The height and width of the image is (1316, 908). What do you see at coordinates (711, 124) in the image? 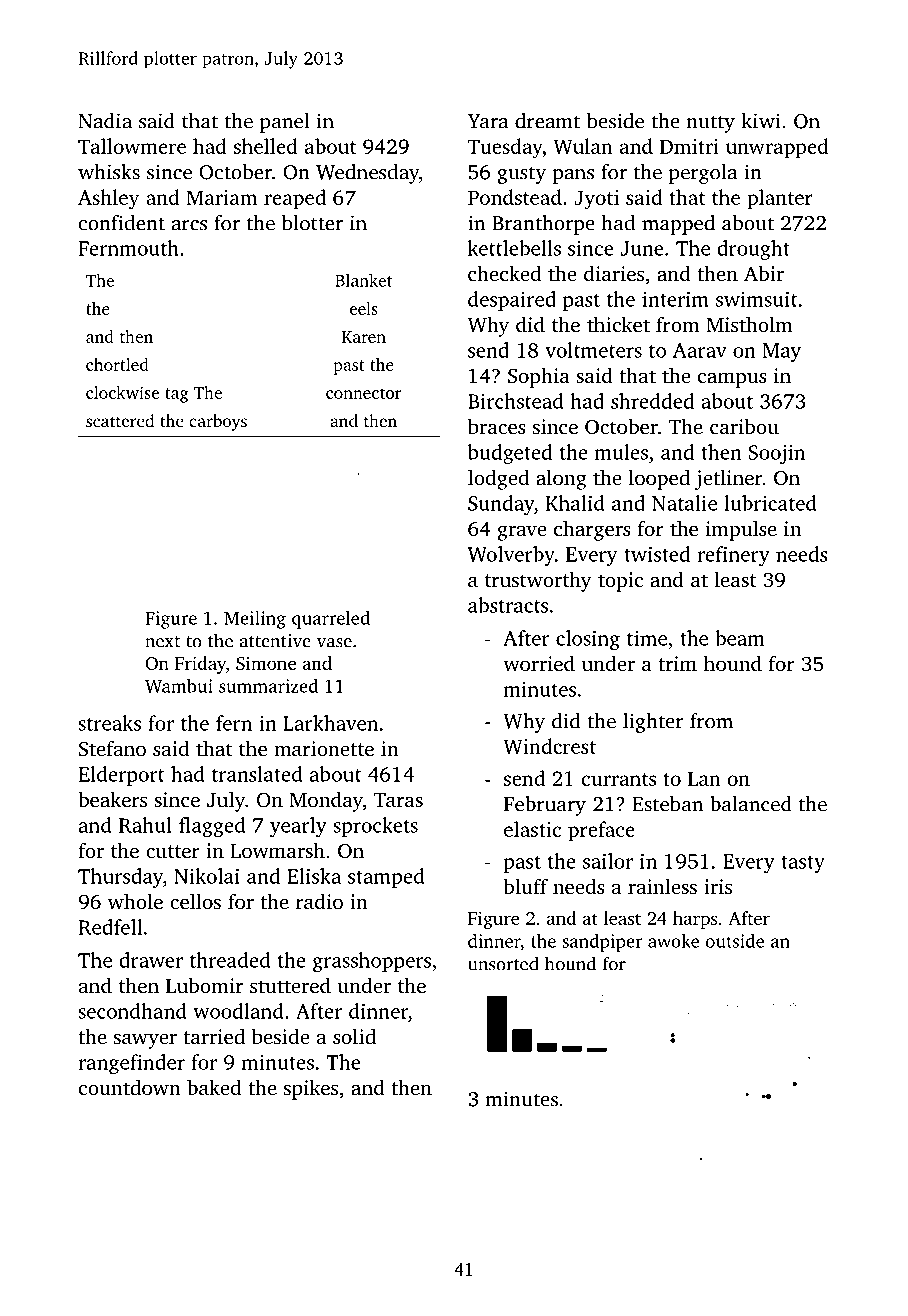
I see `nutty` at bounding box center [711, 124].
